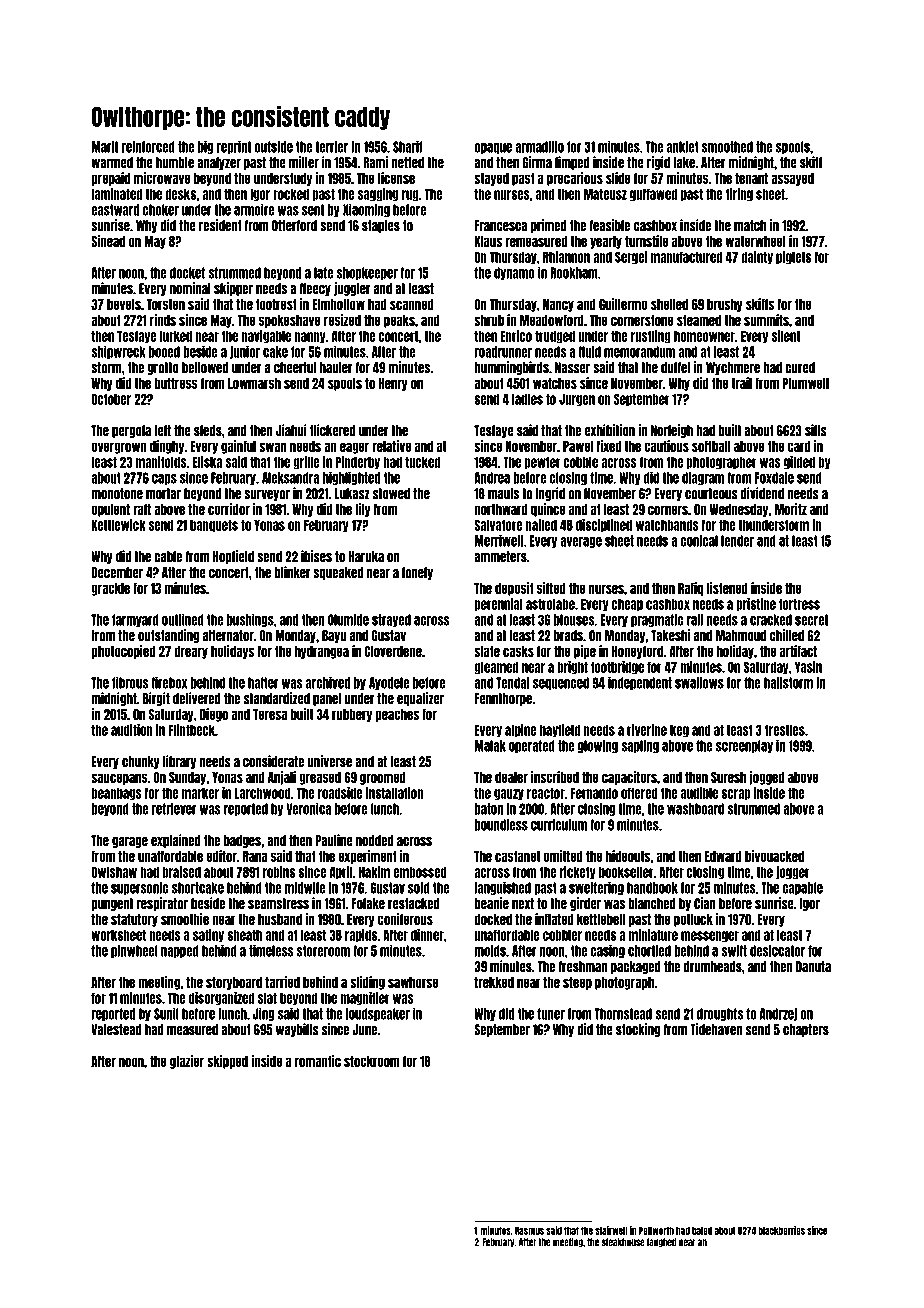  I want to click on laughed, so click(662, 1243).
